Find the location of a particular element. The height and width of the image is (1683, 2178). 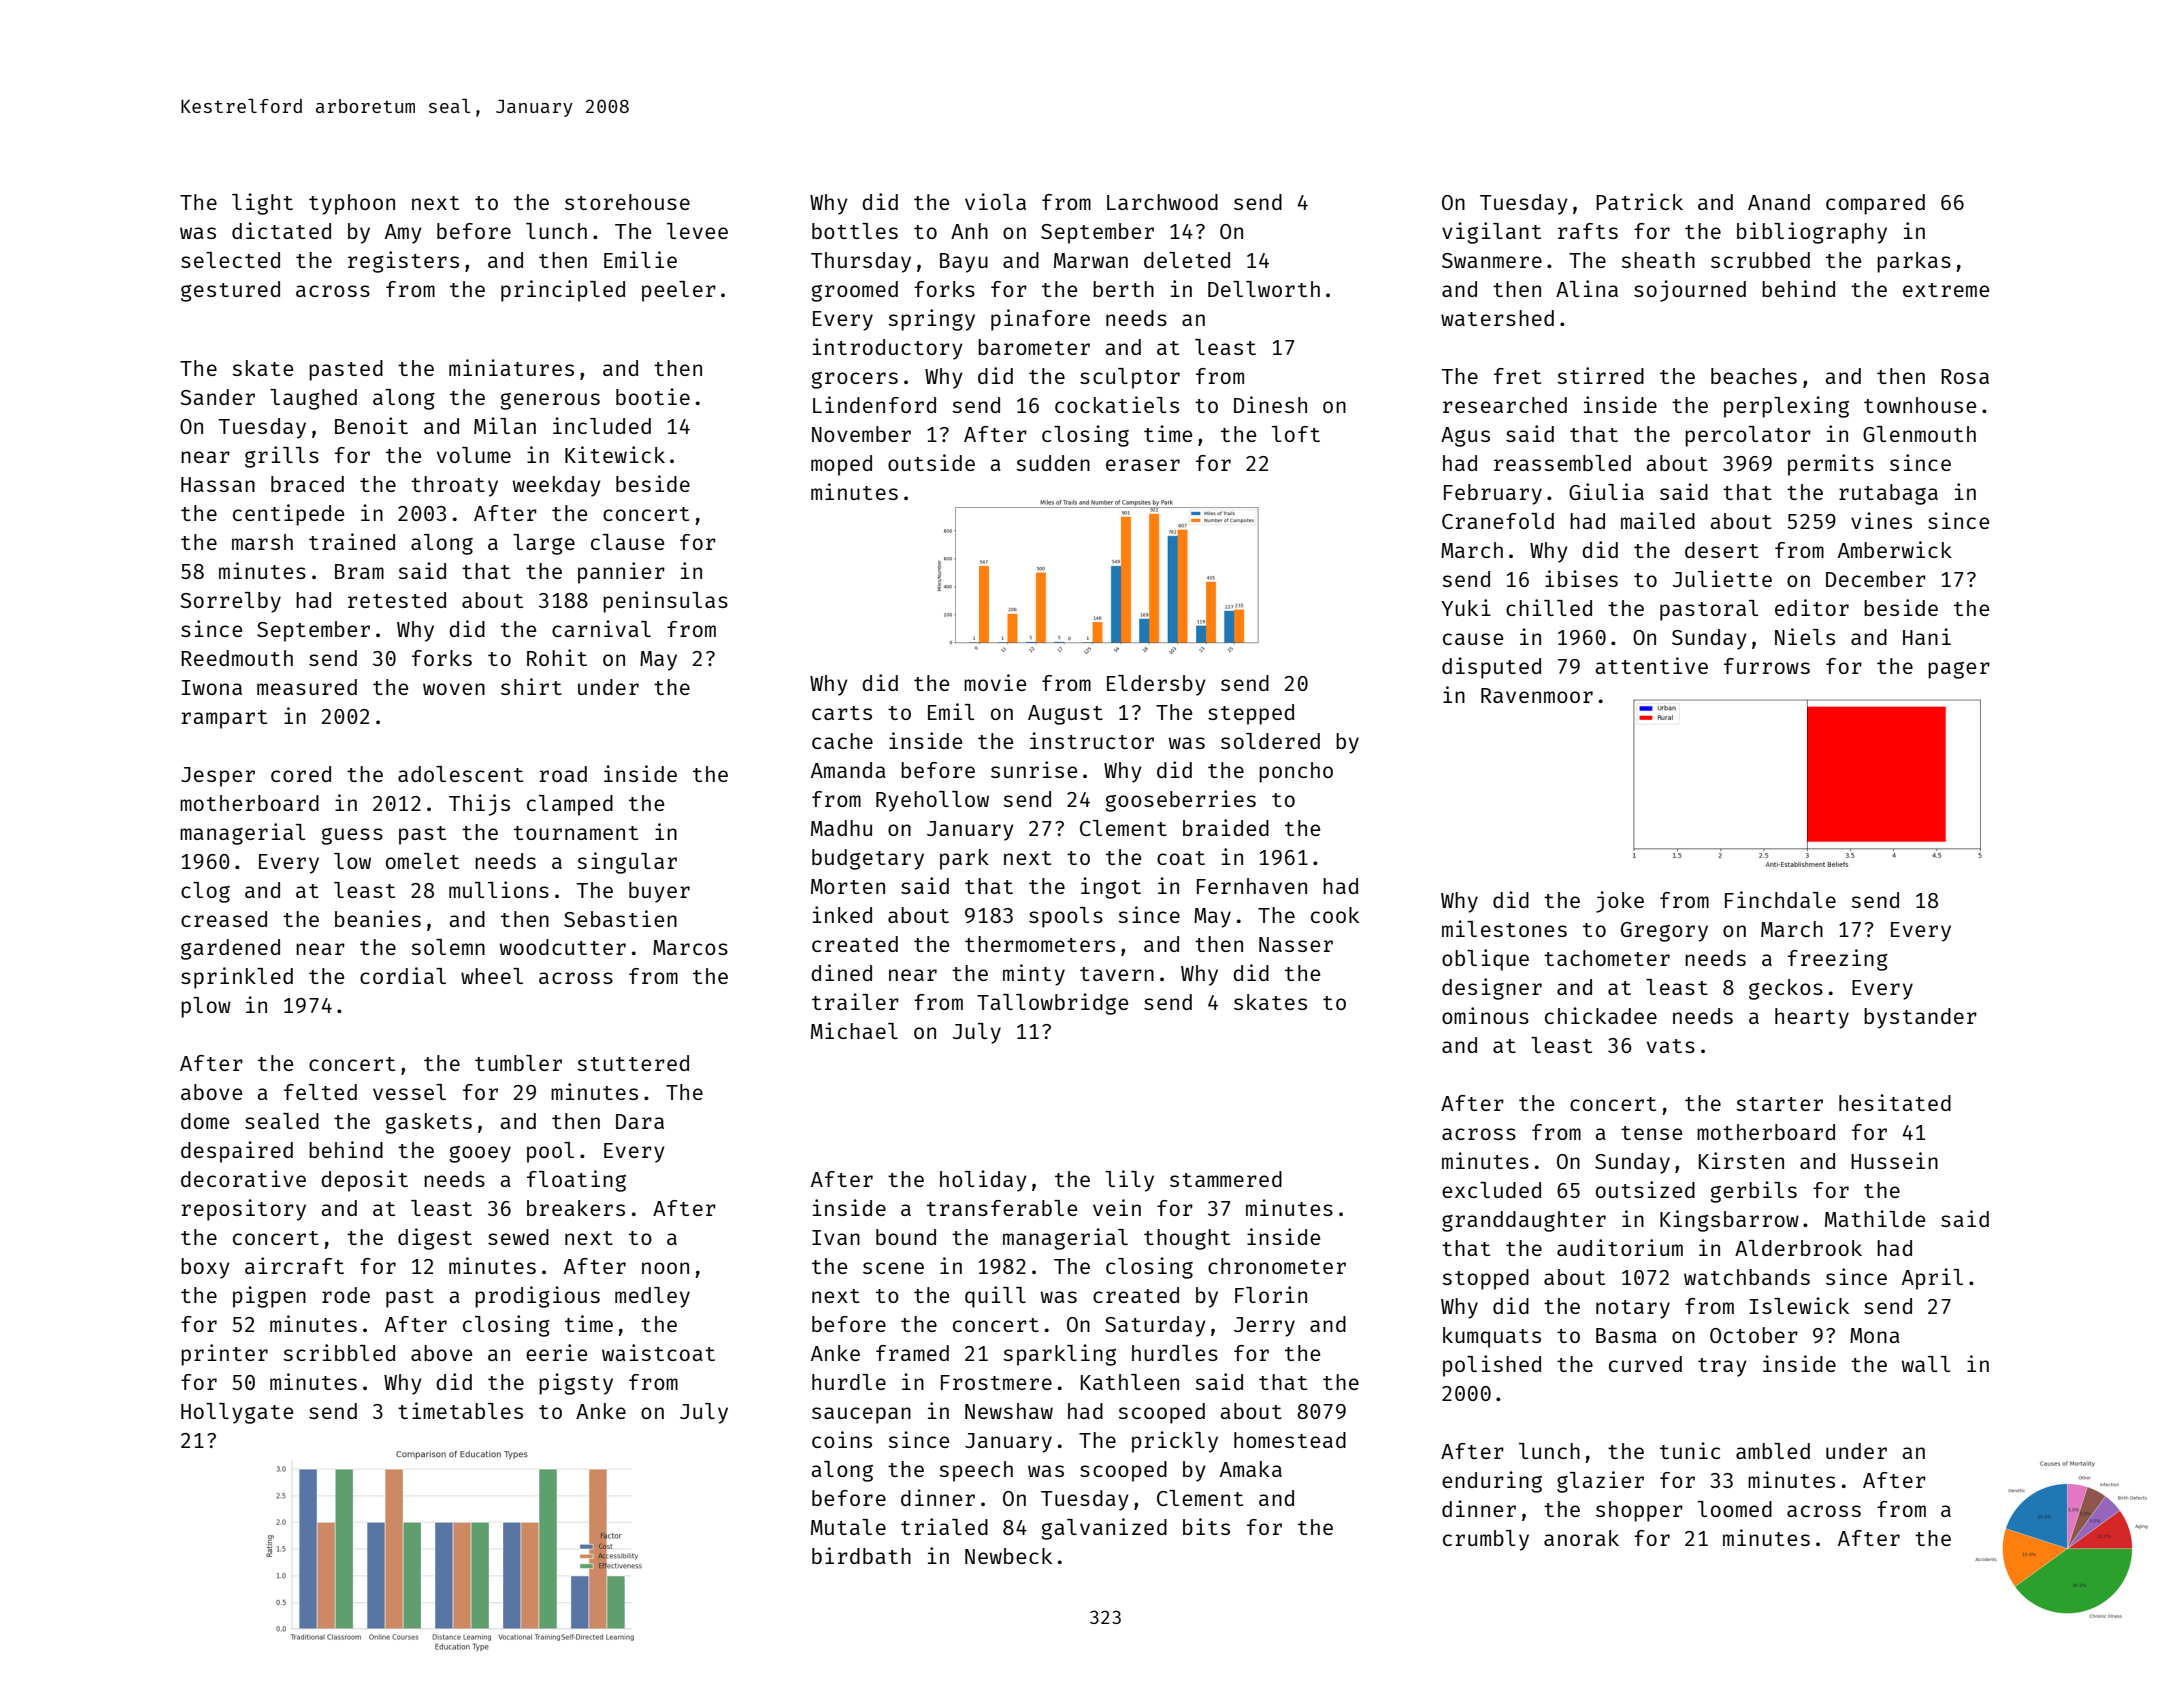

stepped is located at coordinates (1251, 714).
